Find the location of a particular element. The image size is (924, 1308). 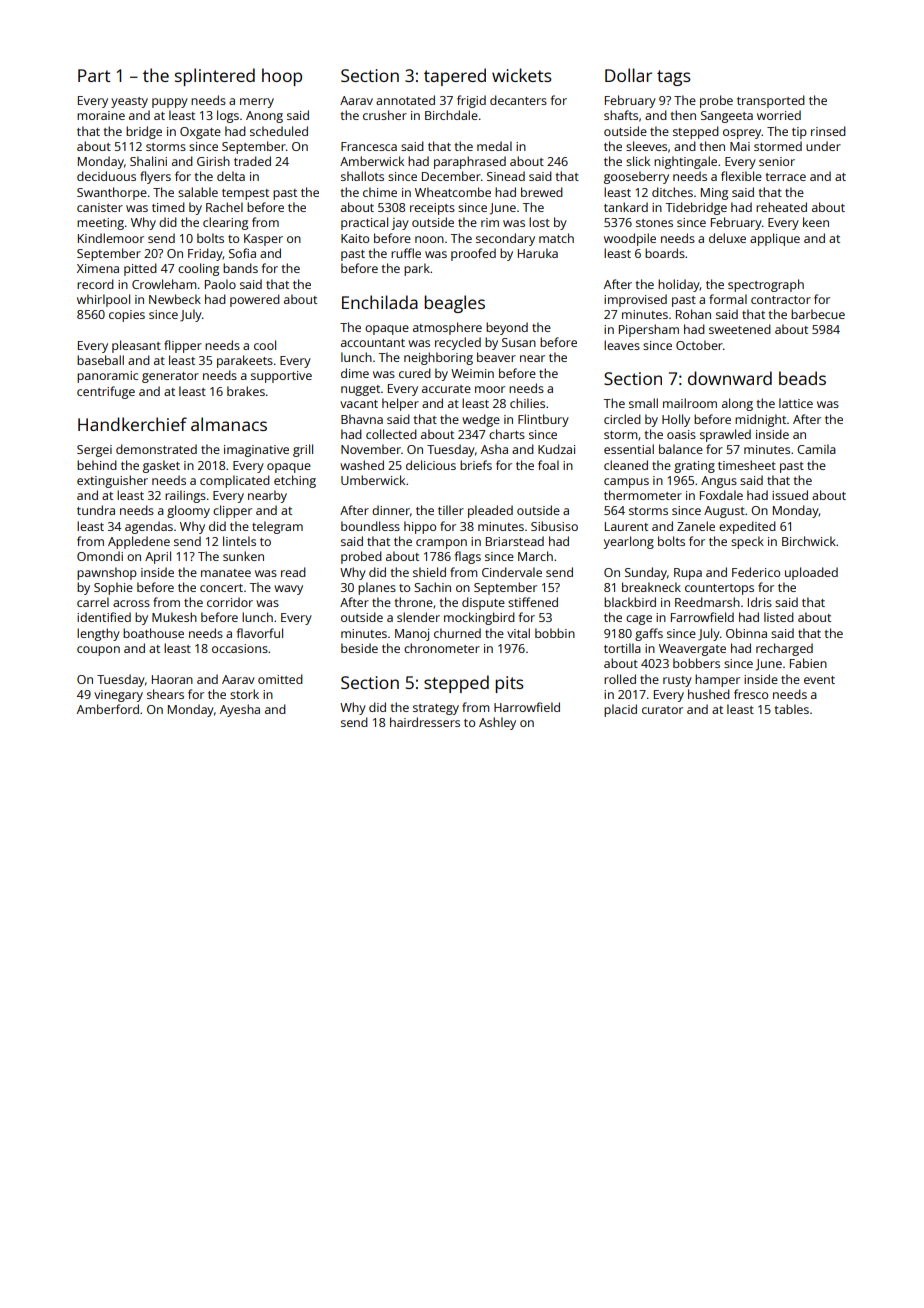

tags is located at coordinates (674, 78).
